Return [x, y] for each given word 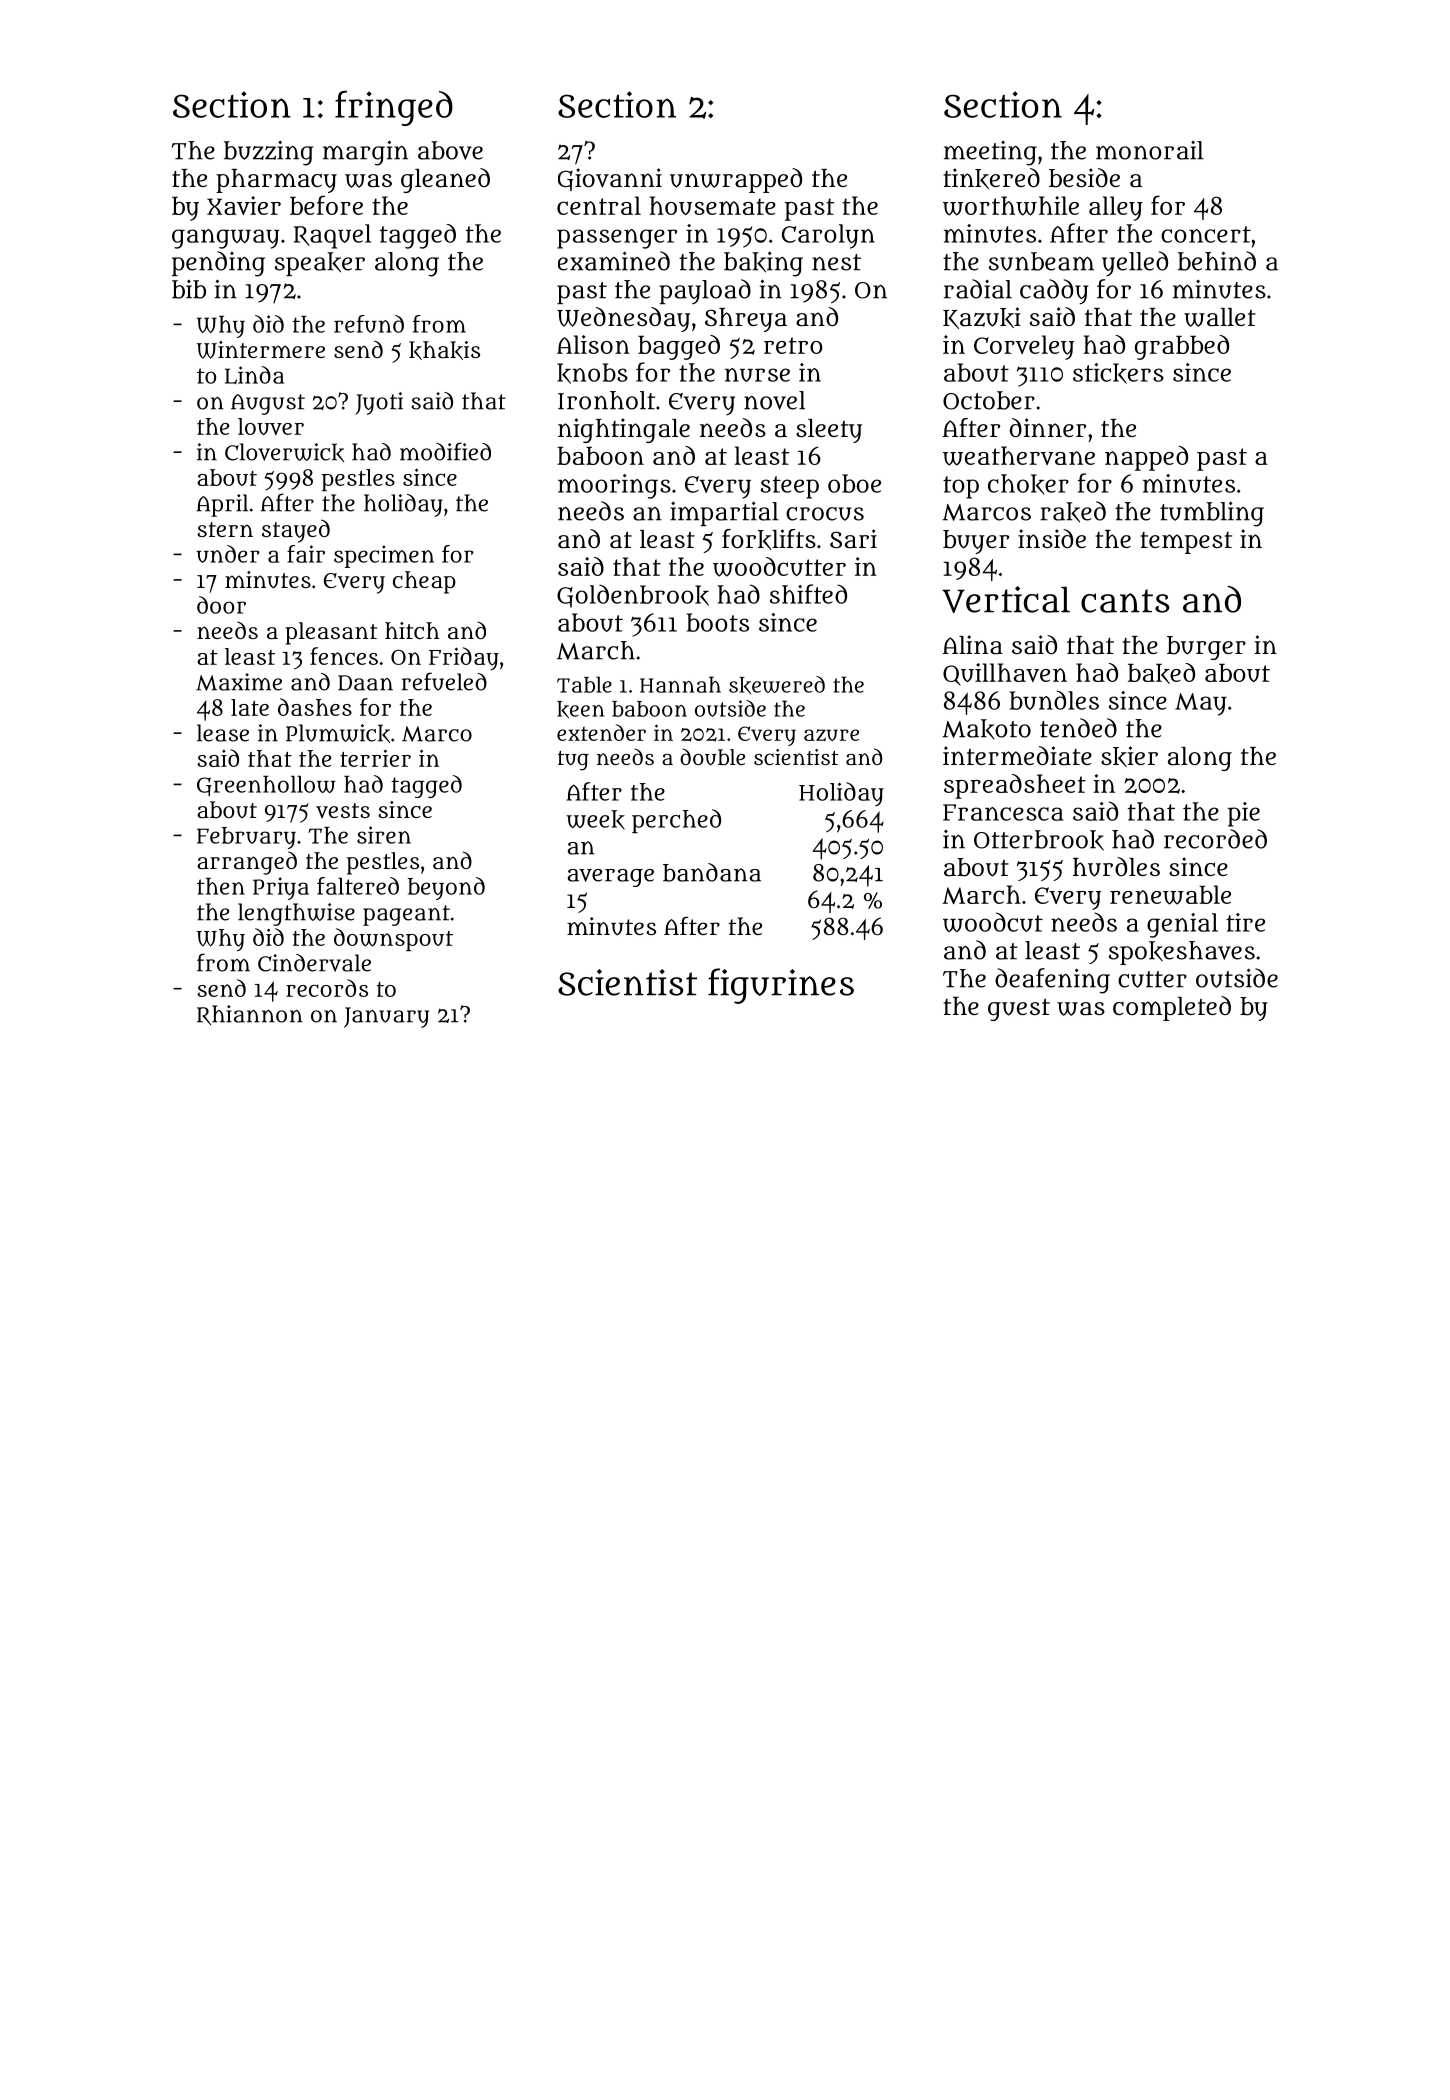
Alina [973, 644]
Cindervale [314, 963]
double [712, 757]
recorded [1215, 839]
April [222, 505]
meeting [990, 153]
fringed [394, 108]
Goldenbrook [633, 596]
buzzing [268, 153]
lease [223, 733]
